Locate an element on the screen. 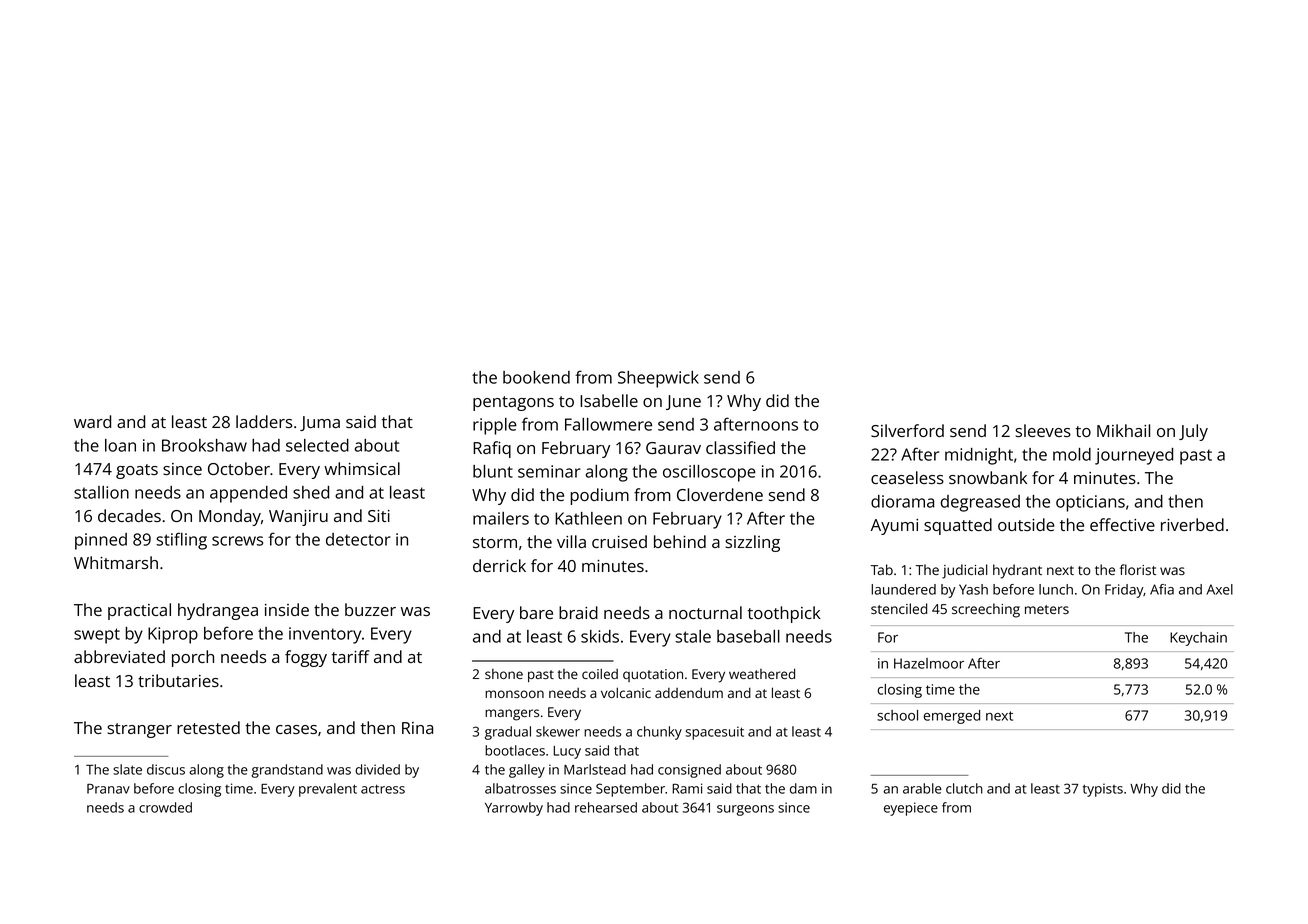 Image resolution: width=1308 pixels, height=924 pixels. Hazelmoor is located at coordinates (929, 663).
